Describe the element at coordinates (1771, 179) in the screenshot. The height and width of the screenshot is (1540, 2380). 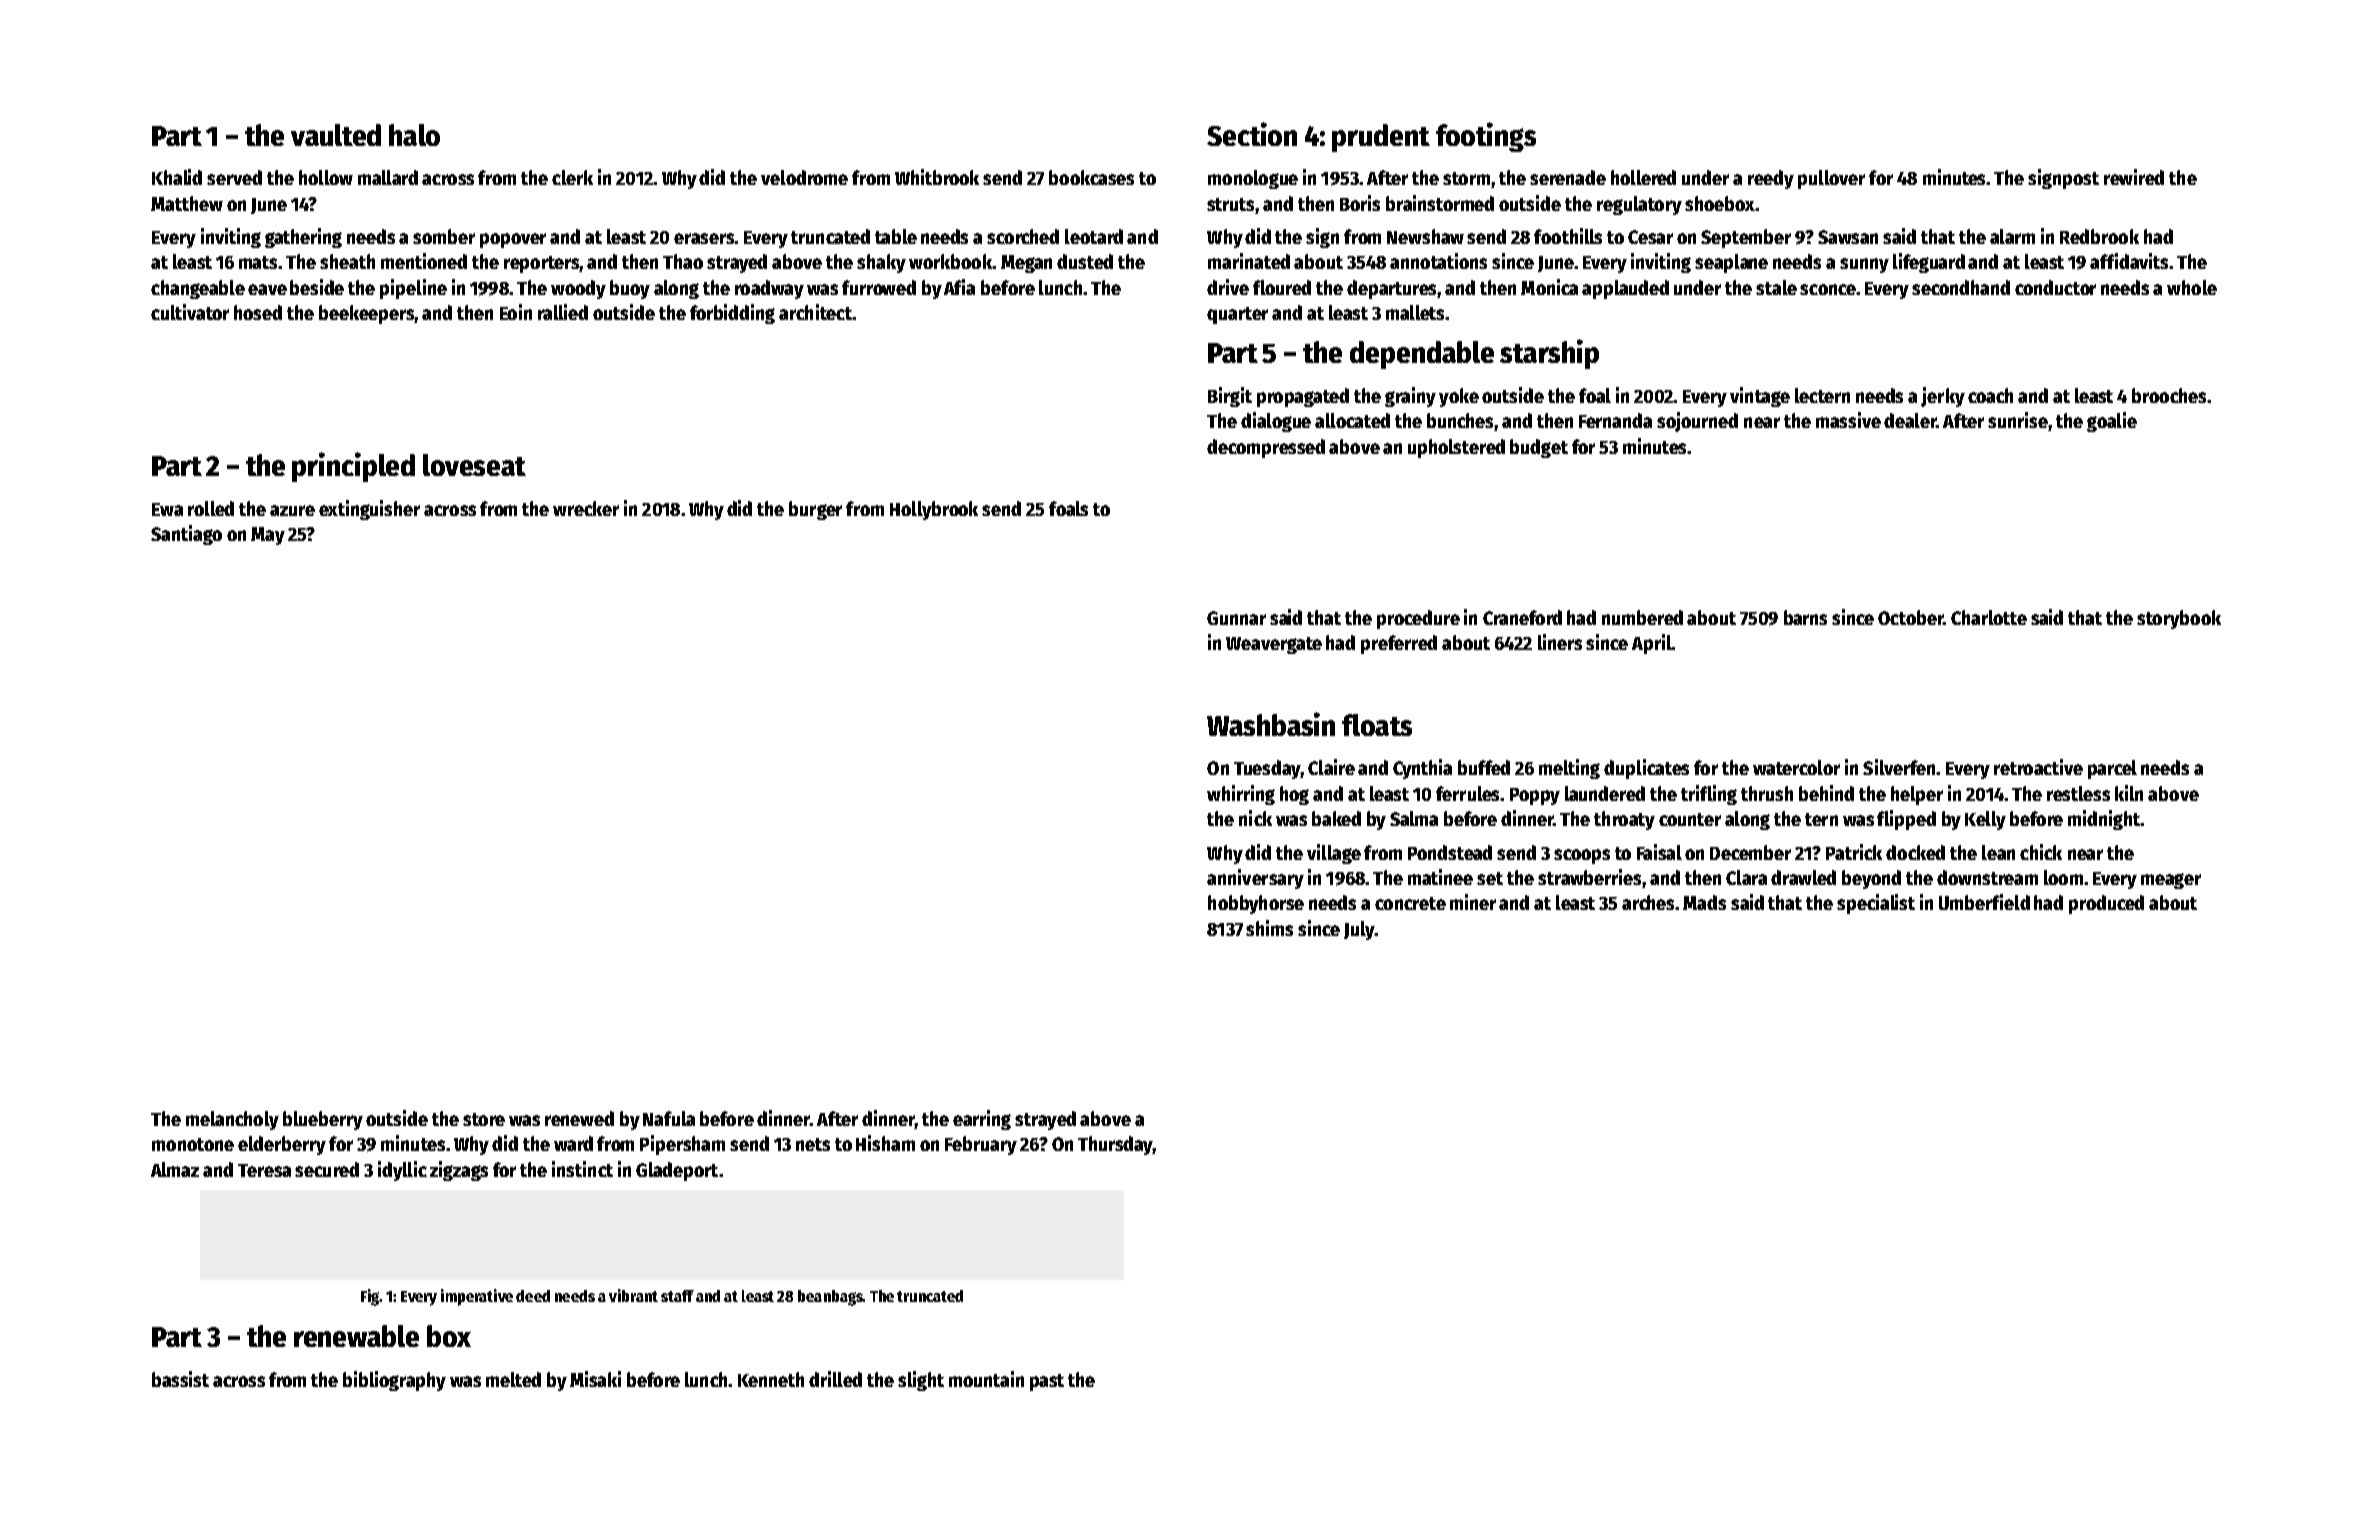
I see `reedy` at that location.
